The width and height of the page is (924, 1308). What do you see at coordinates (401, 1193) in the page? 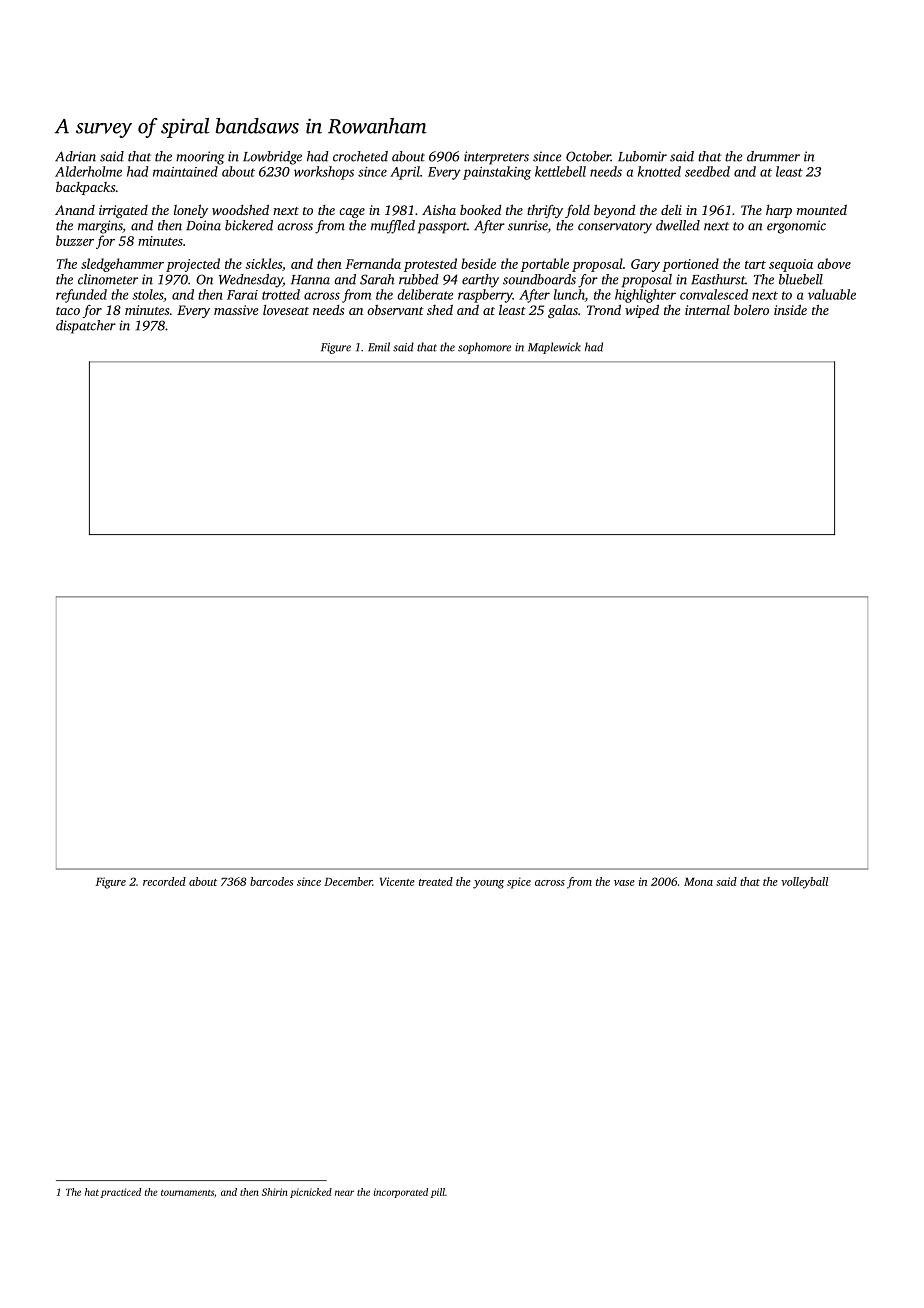
I see `incorporated` at bounding box center [401, 1193].
